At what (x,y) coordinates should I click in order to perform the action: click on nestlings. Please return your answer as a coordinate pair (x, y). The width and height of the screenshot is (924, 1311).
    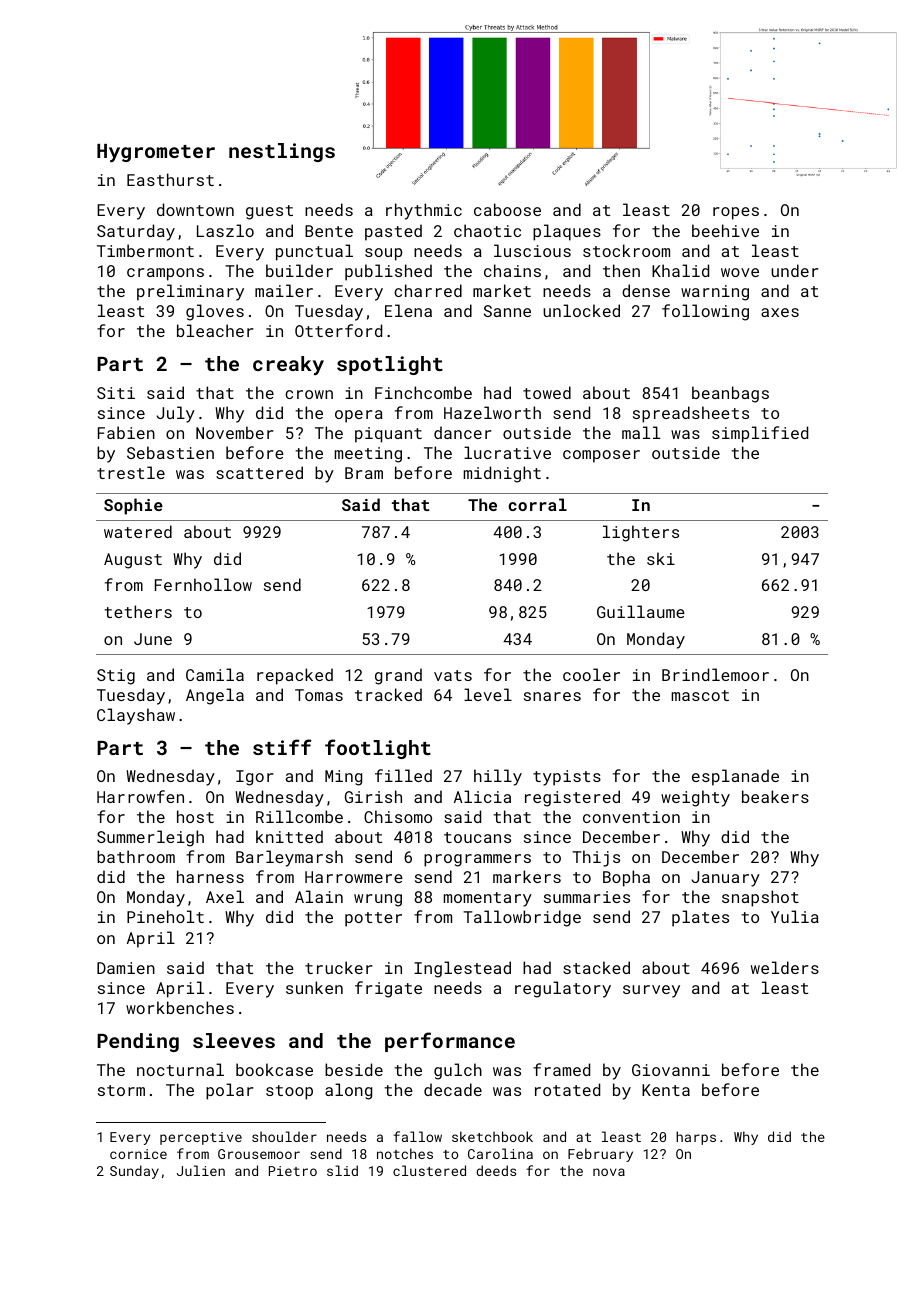
    Looking at the image, I should click on (282, 152).
